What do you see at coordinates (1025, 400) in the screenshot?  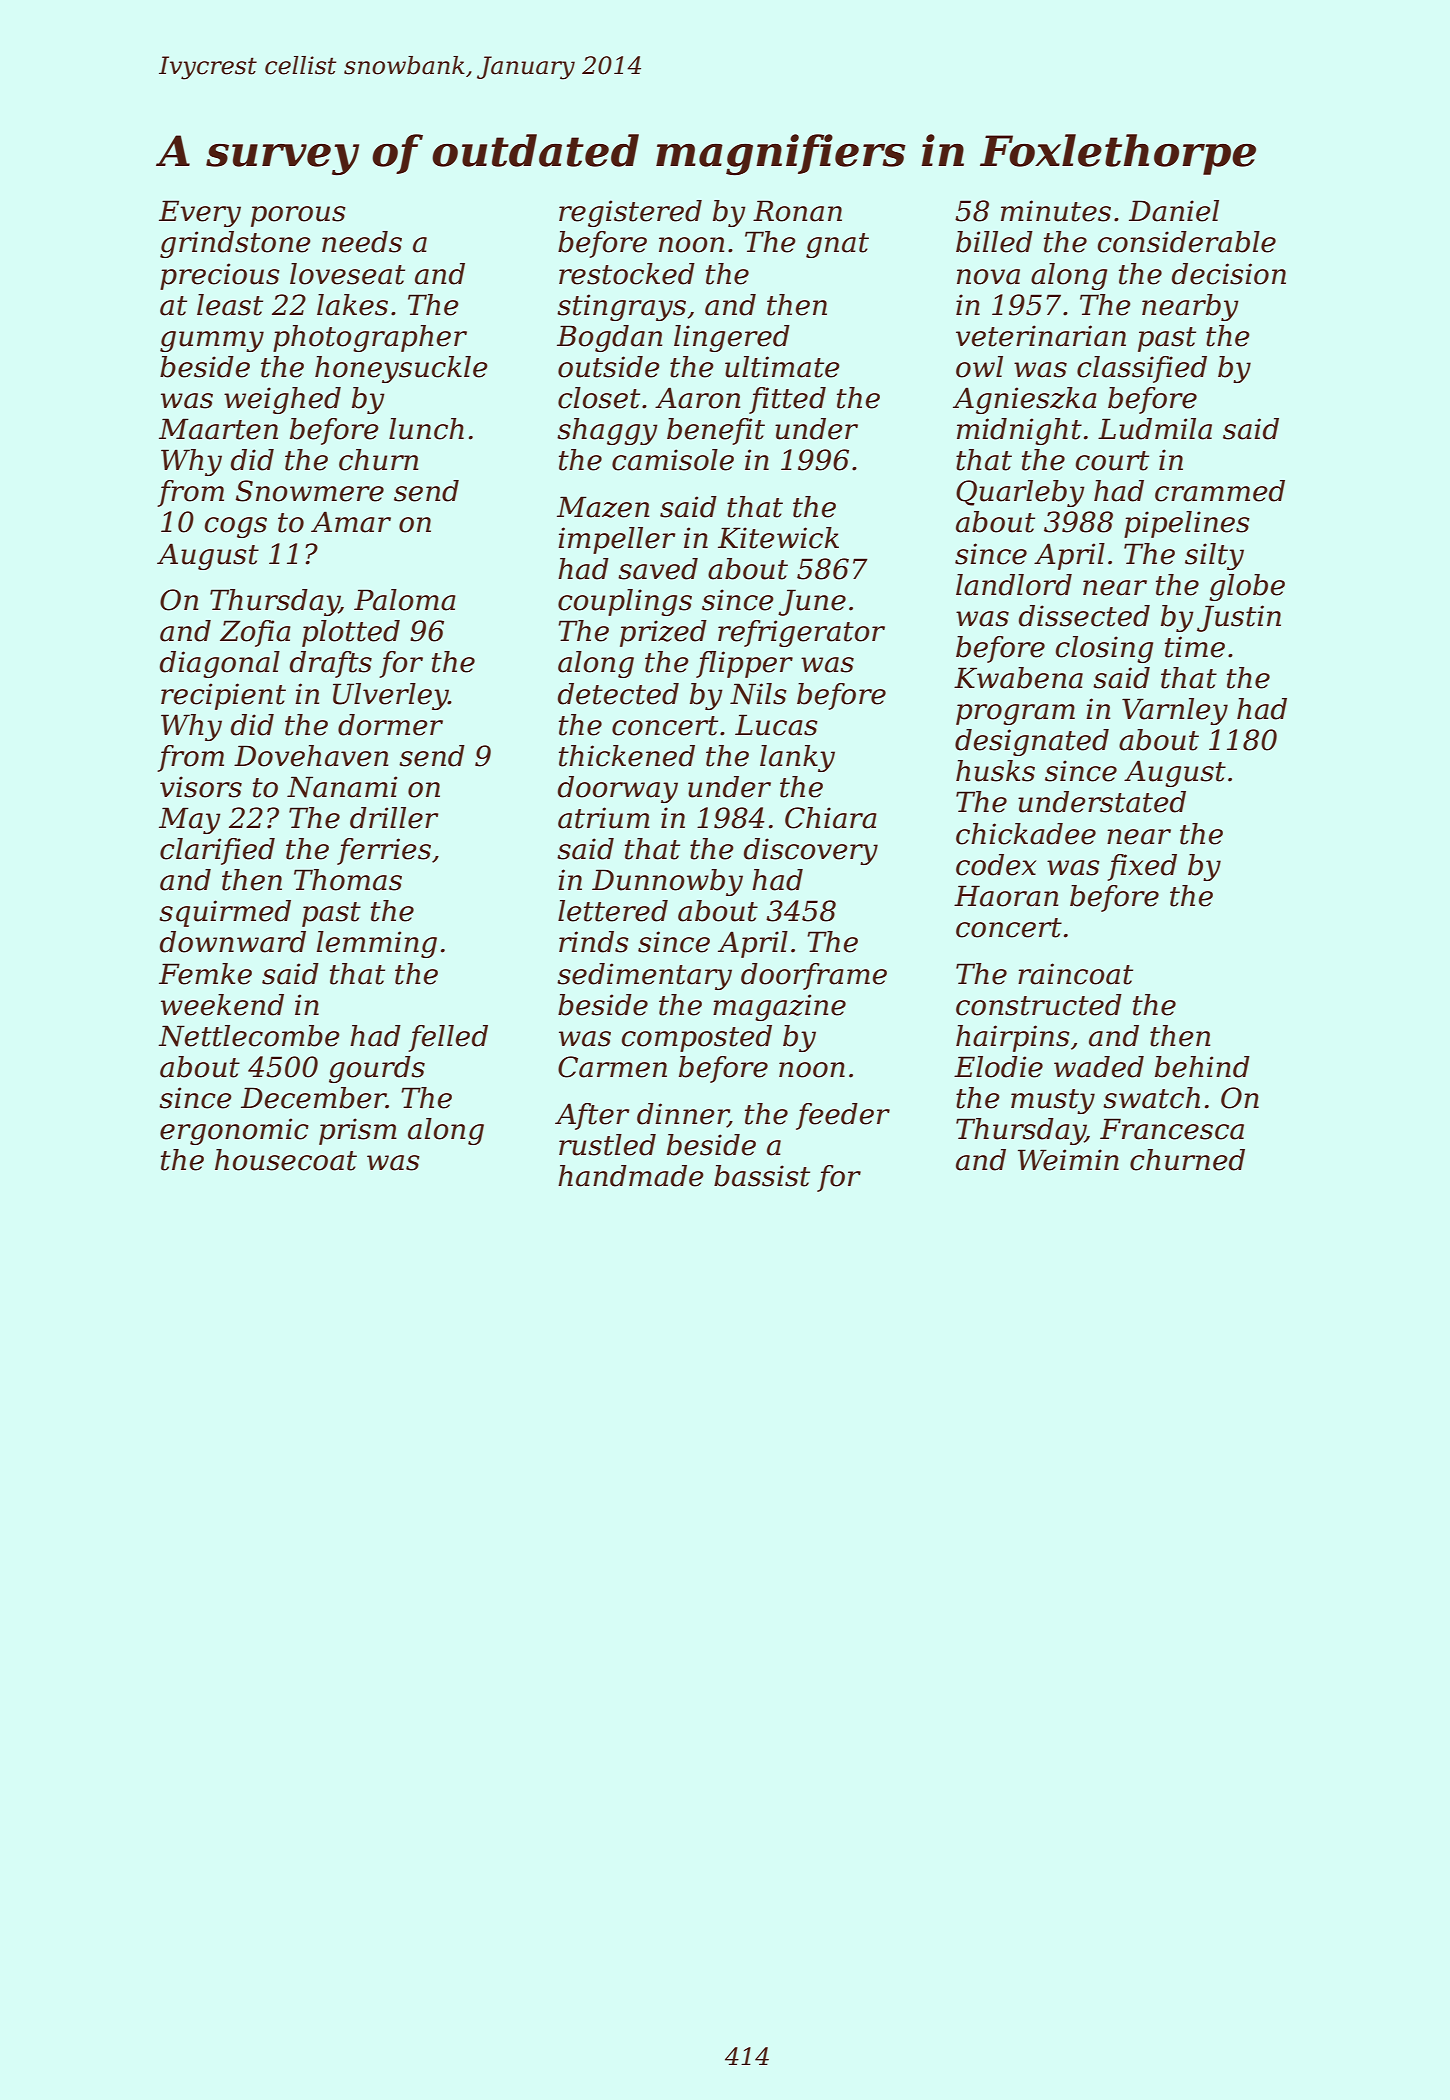 I see `Agnieszka` at bounding box center [1025, 400].
